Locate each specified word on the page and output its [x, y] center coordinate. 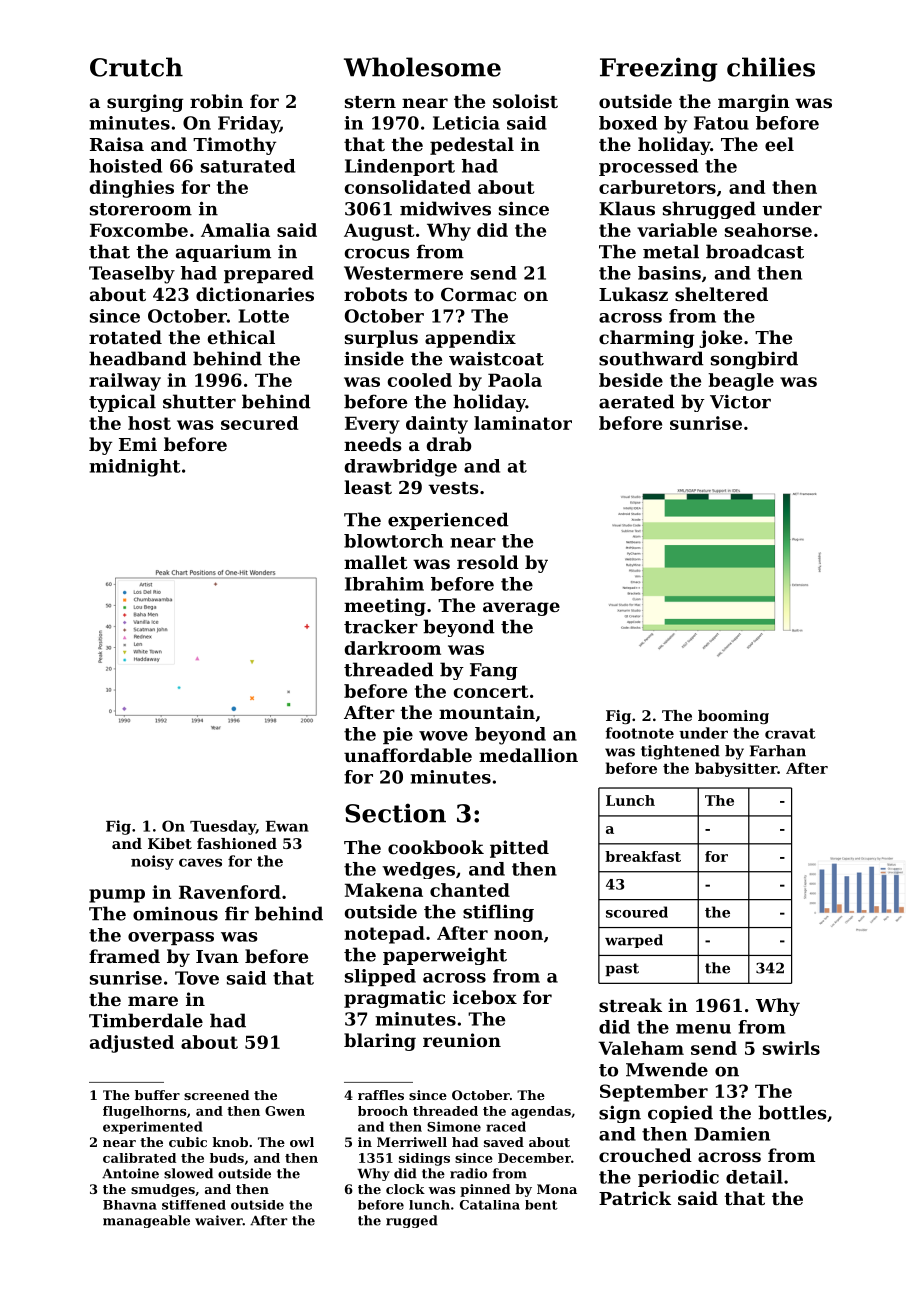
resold [488, 562]
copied [680, 1114]
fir [237, 913]
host [149, 423]
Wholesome [422, 67]
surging [145, 103]
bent [541, 1205]
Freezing [659, 69]
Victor [740, 402]
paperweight [445, 956]
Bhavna [130, 1205]
